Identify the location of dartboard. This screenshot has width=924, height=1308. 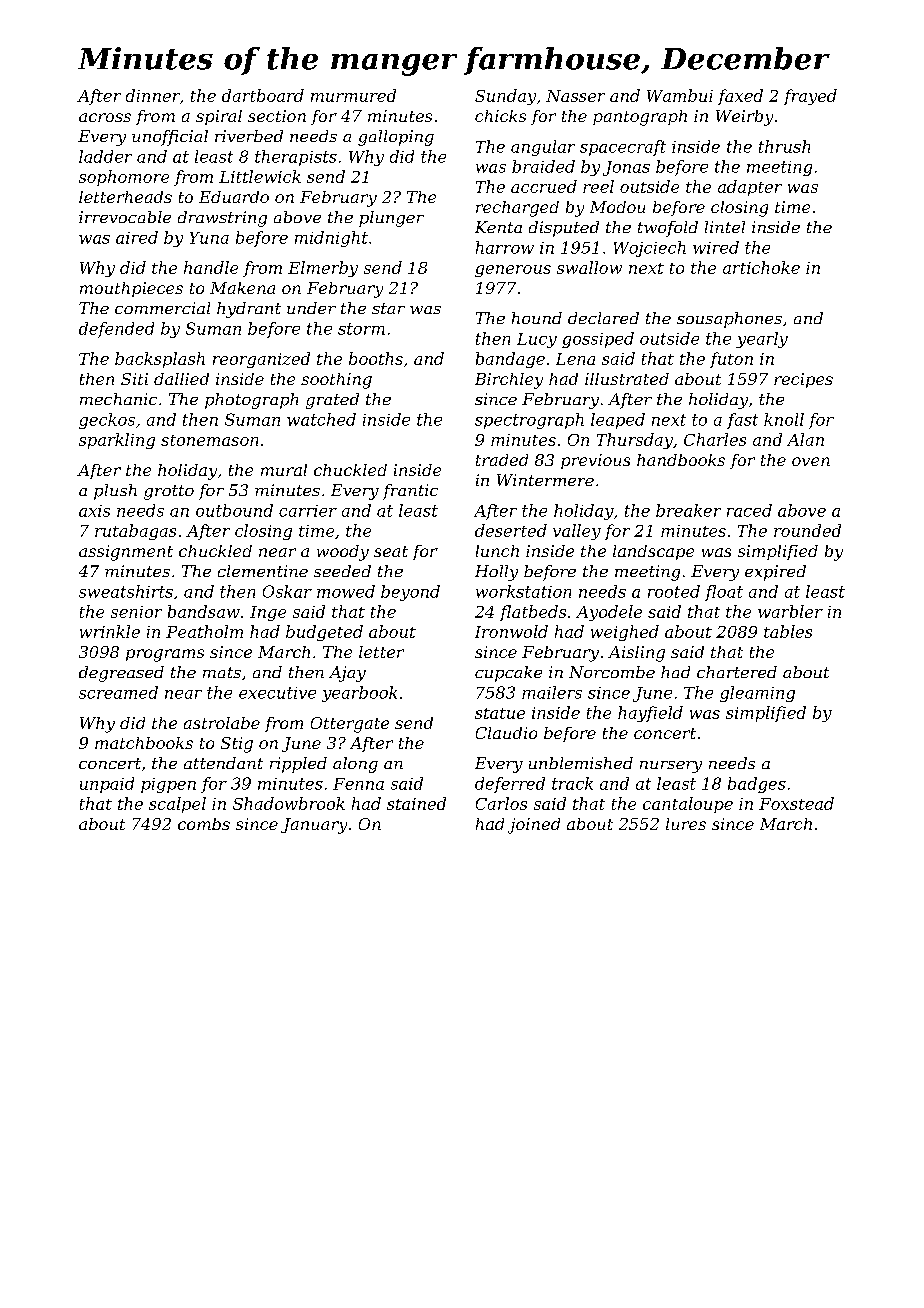
(263, 95).
